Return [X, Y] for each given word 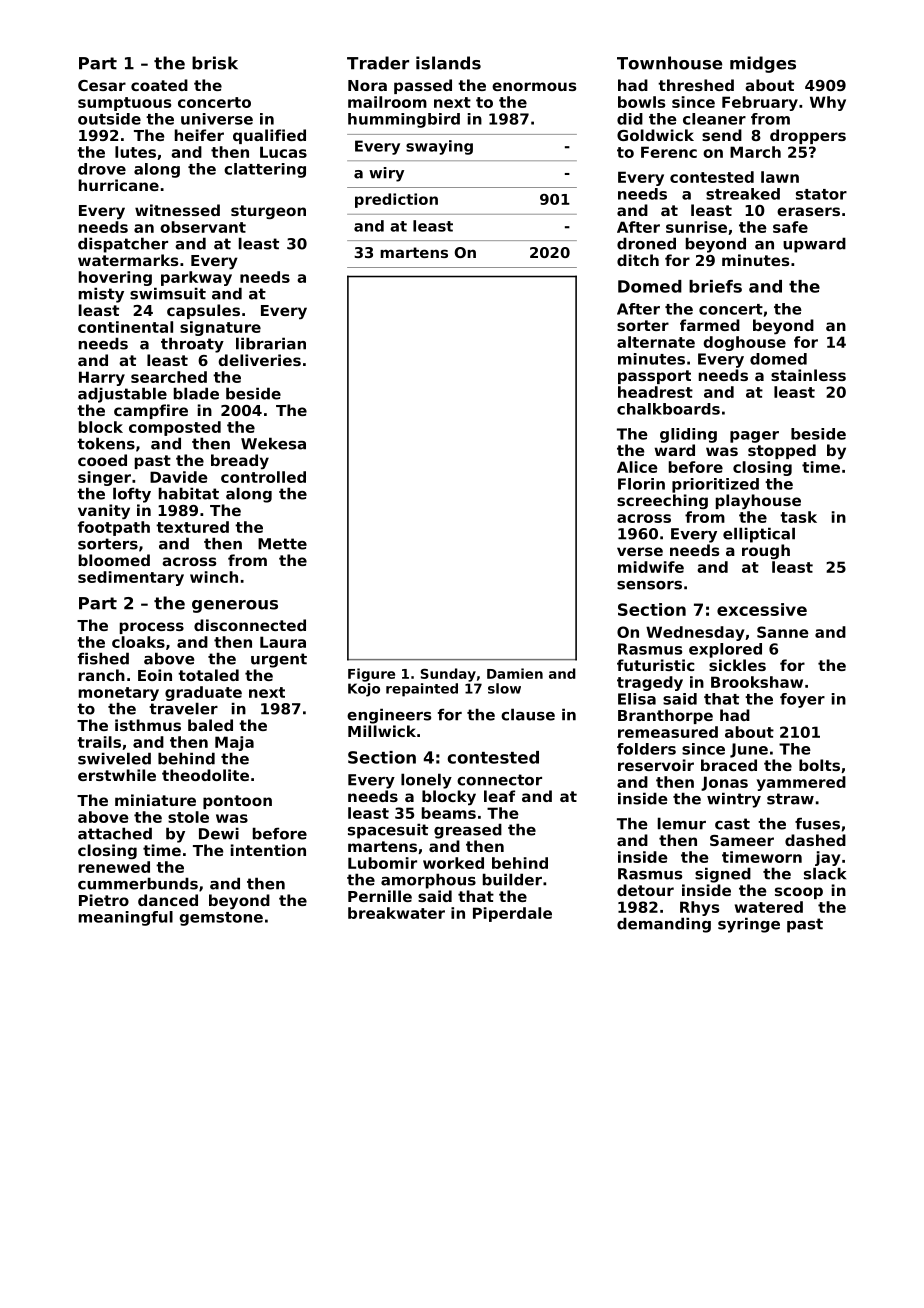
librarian [271, 343]
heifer [199, 135]
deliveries [259, 360]
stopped [782, 451]
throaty [192, 345]
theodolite [205, 775]
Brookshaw [757, 682]
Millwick [382, 731]
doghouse [744, 343]
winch [214, 577]
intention [268, 850]
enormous [534, 86]
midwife [651, 567]
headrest [655, 392]
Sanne [783, 632]
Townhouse [669, 63]
